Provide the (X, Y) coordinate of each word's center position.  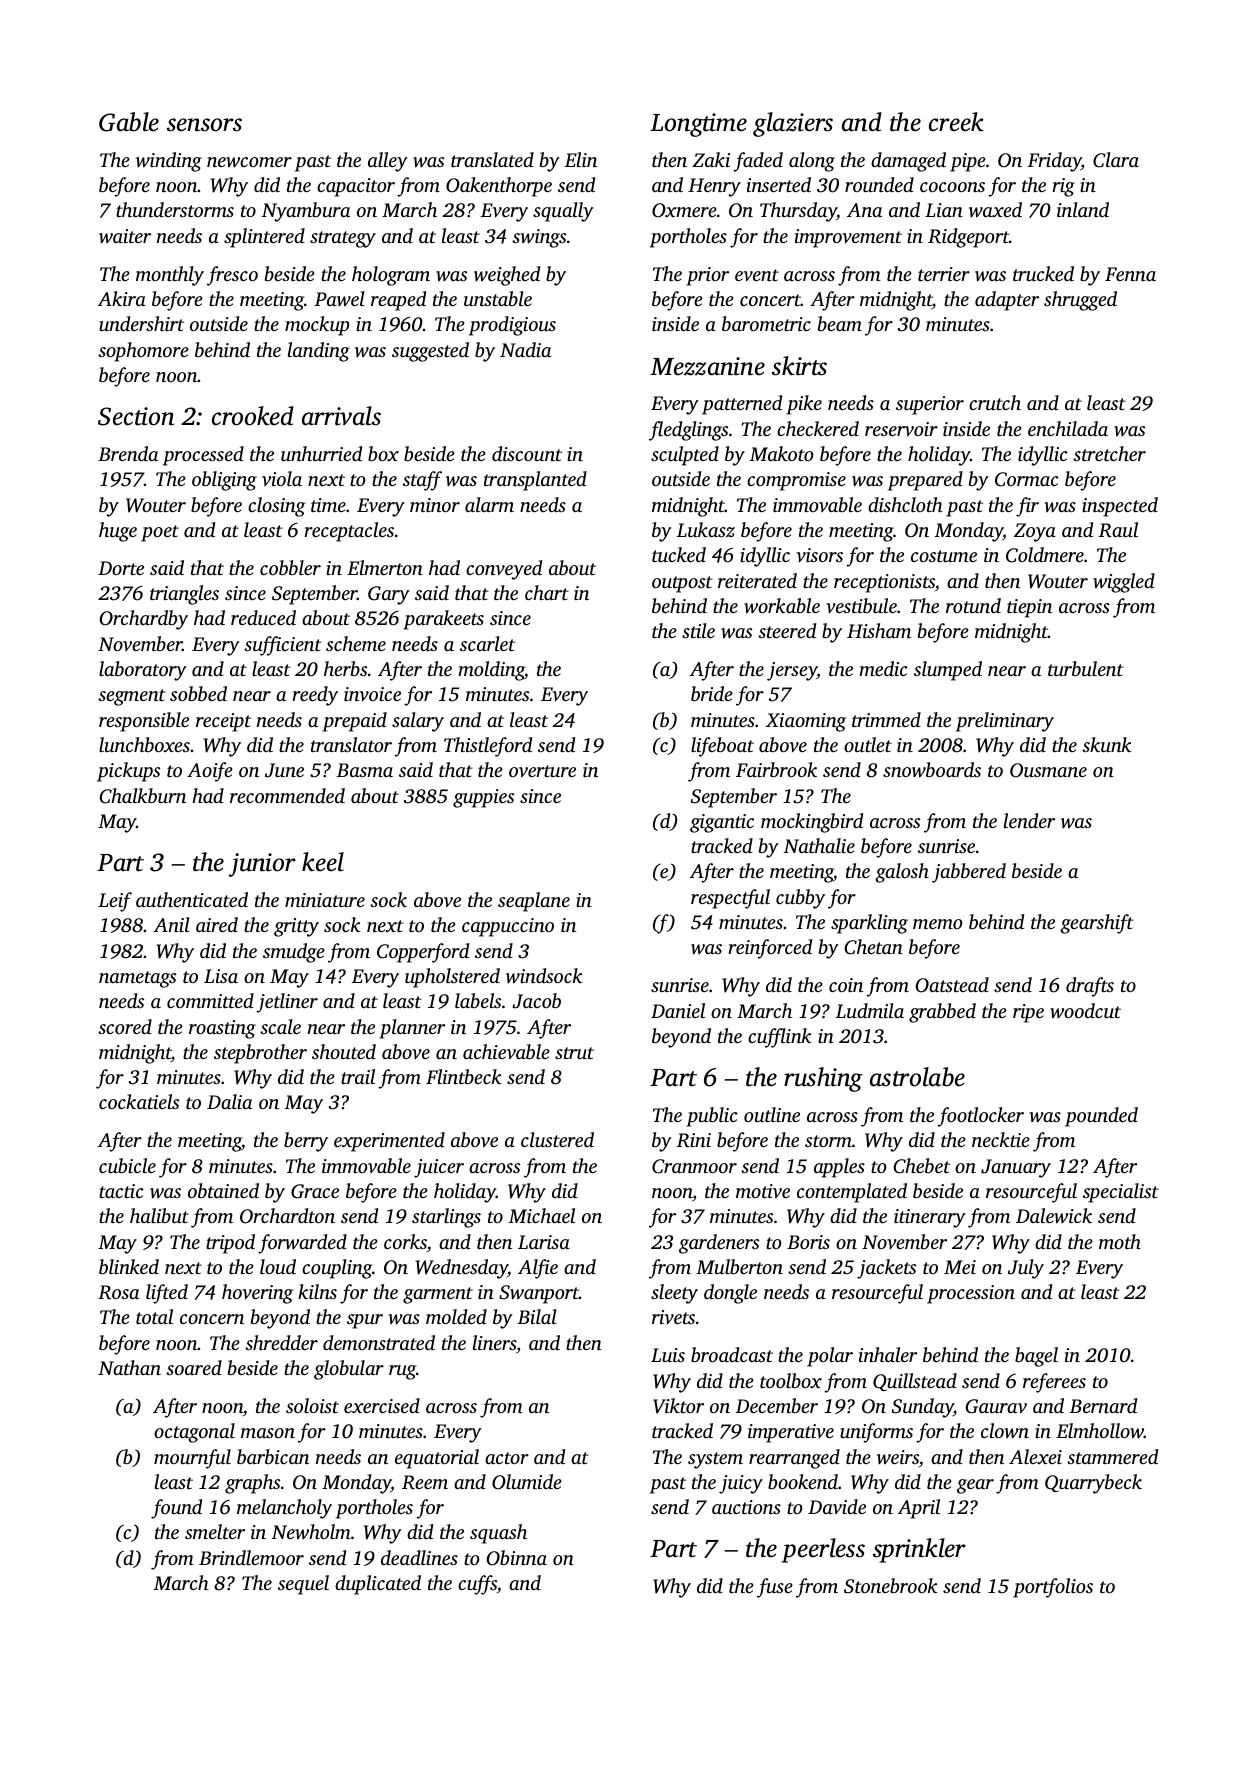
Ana (864, 210)
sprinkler (919, 1550)
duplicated (378, 1585)
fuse (775, 1588)
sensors (204, 125)
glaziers (793, 124)
